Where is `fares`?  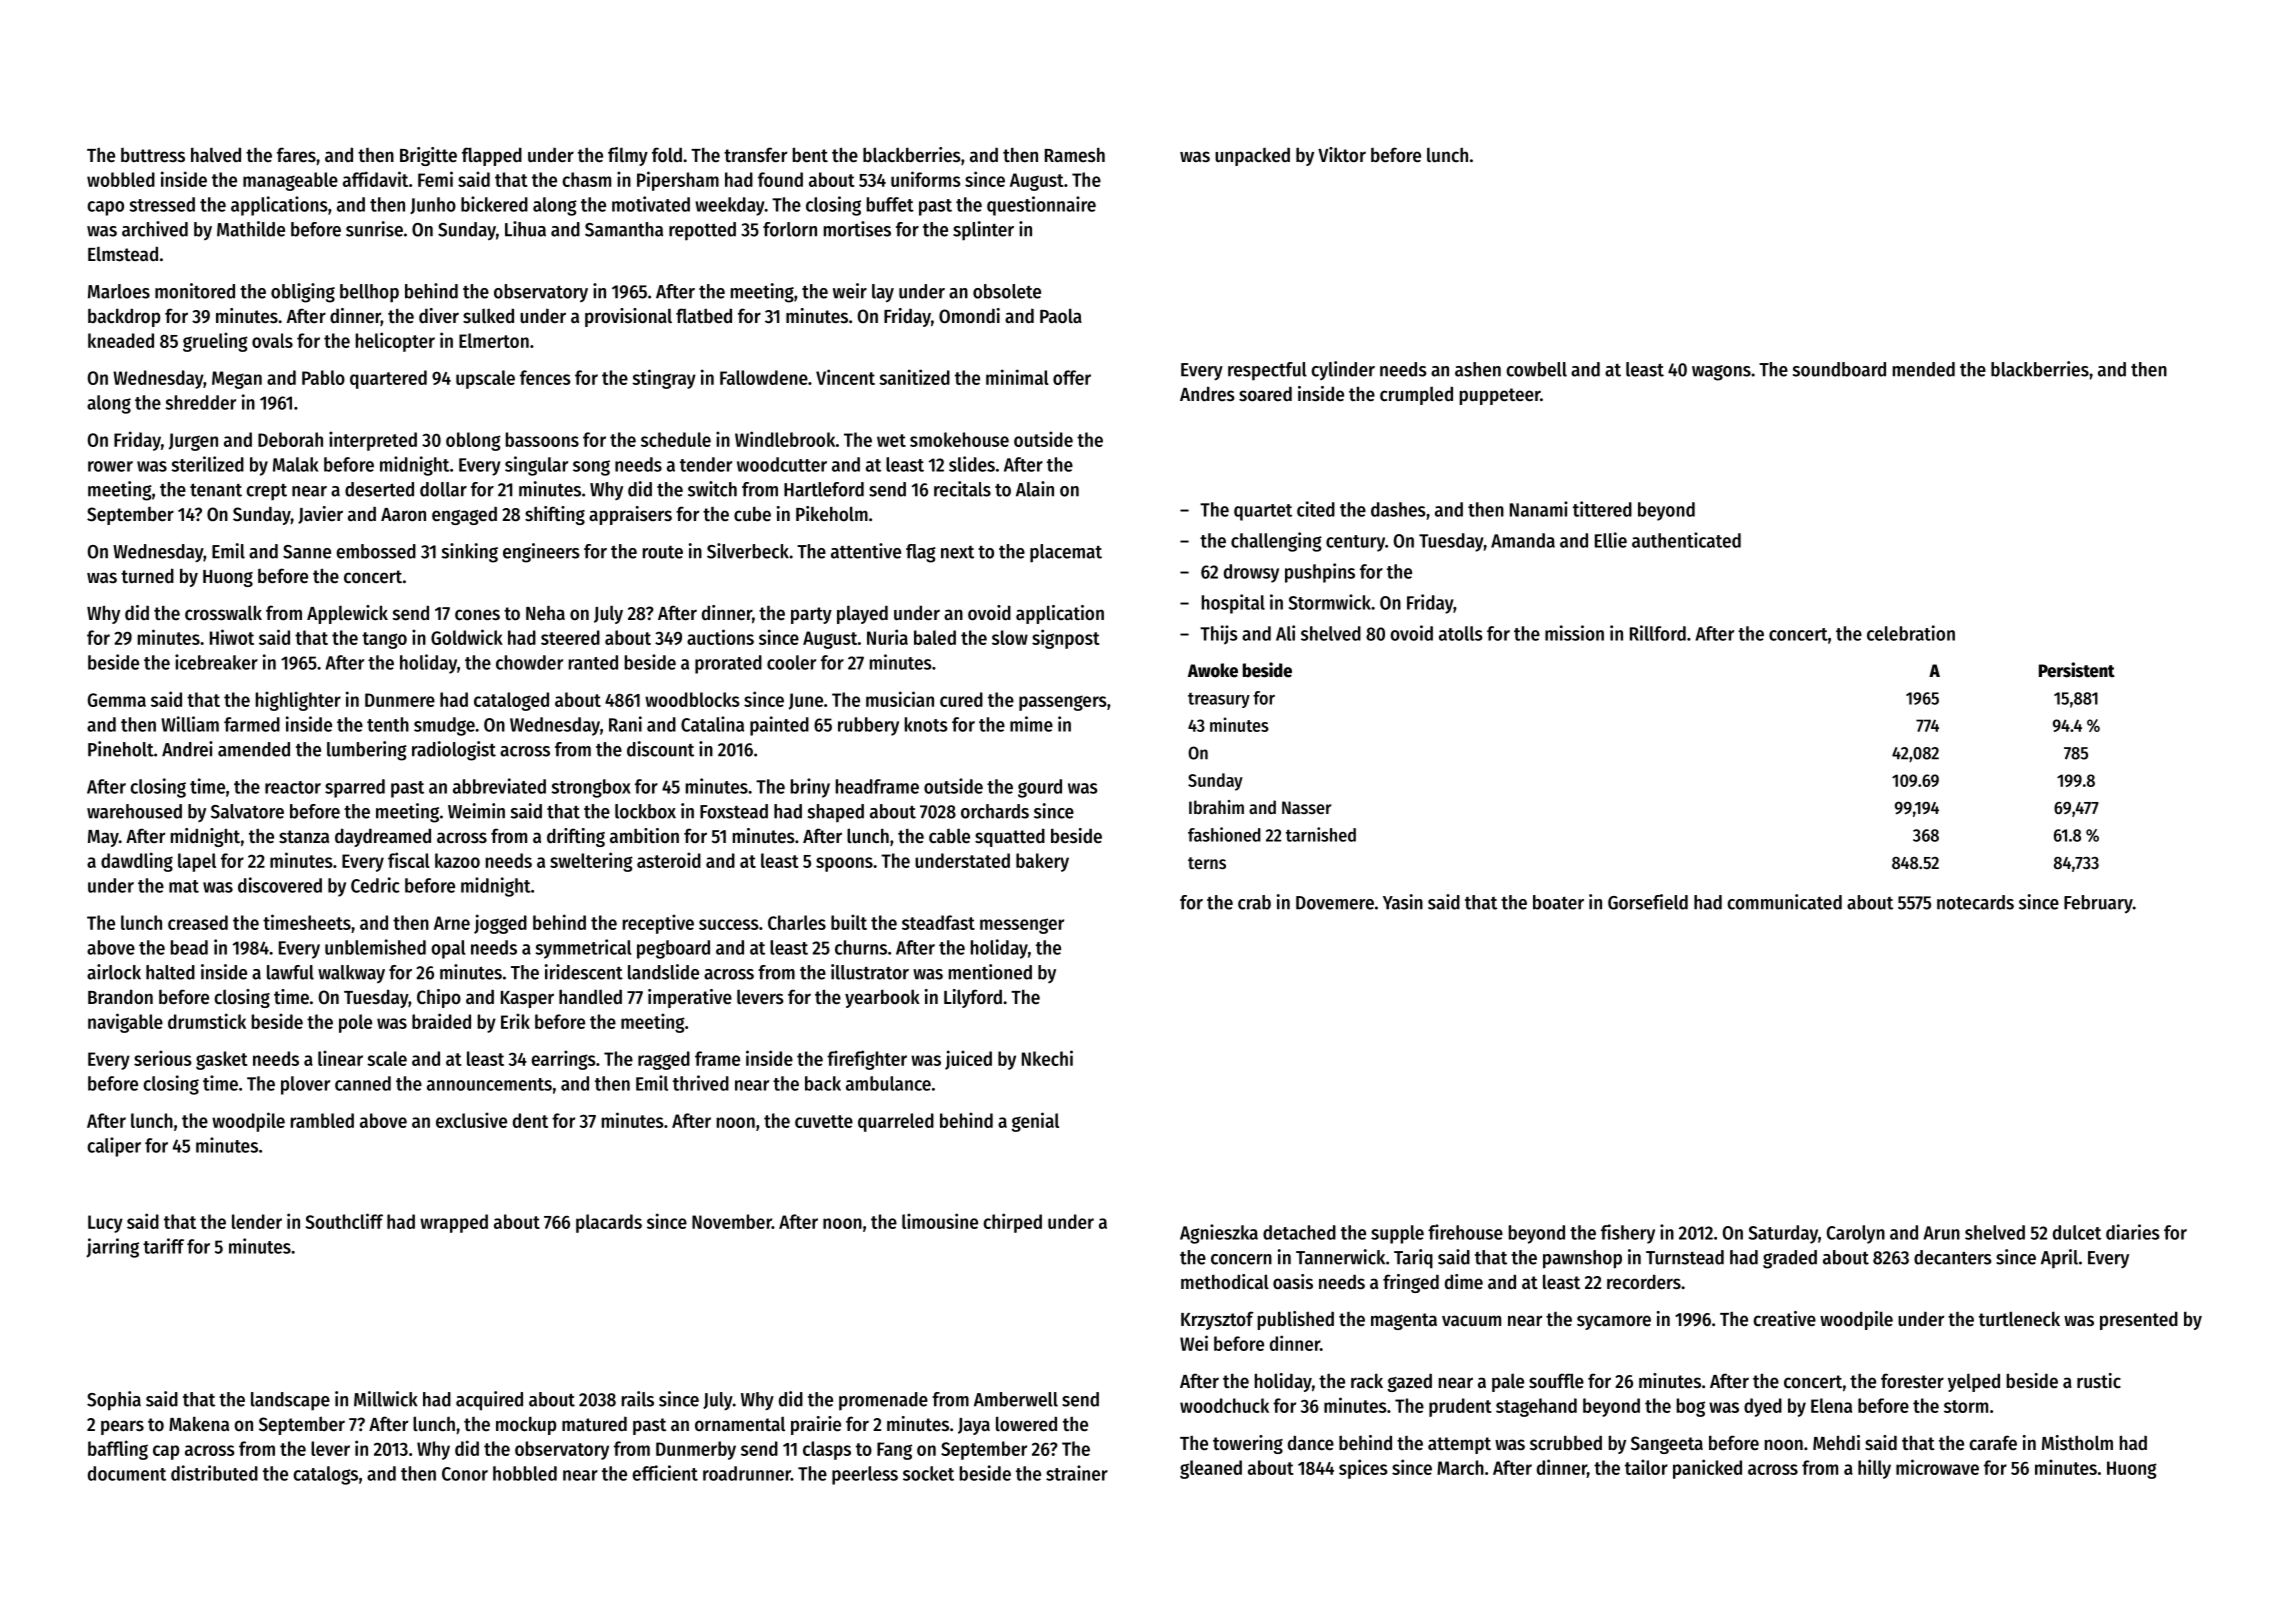
fares is located at coordinates (296, 155).
